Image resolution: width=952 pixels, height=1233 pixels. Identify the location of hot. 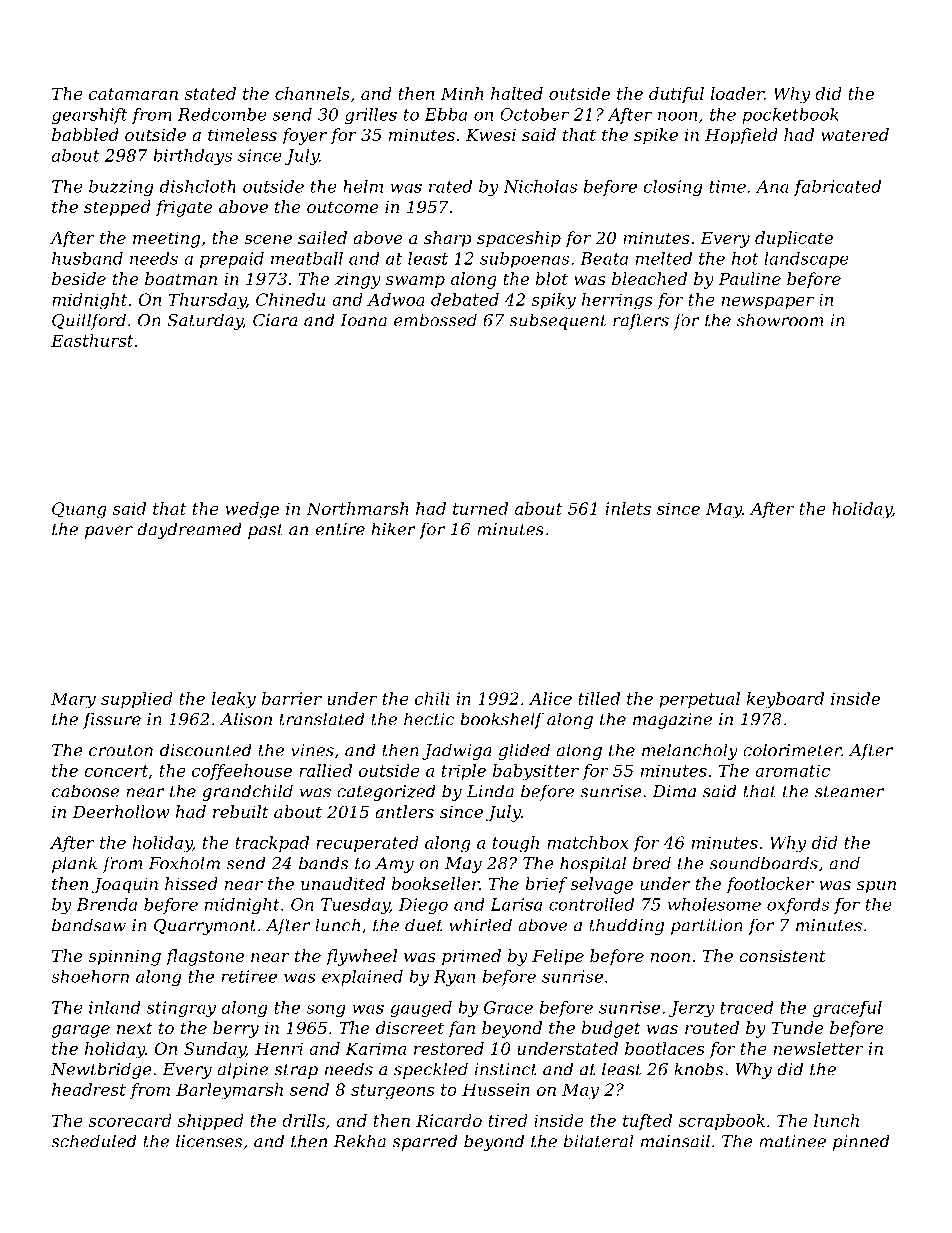
(745, 258).
